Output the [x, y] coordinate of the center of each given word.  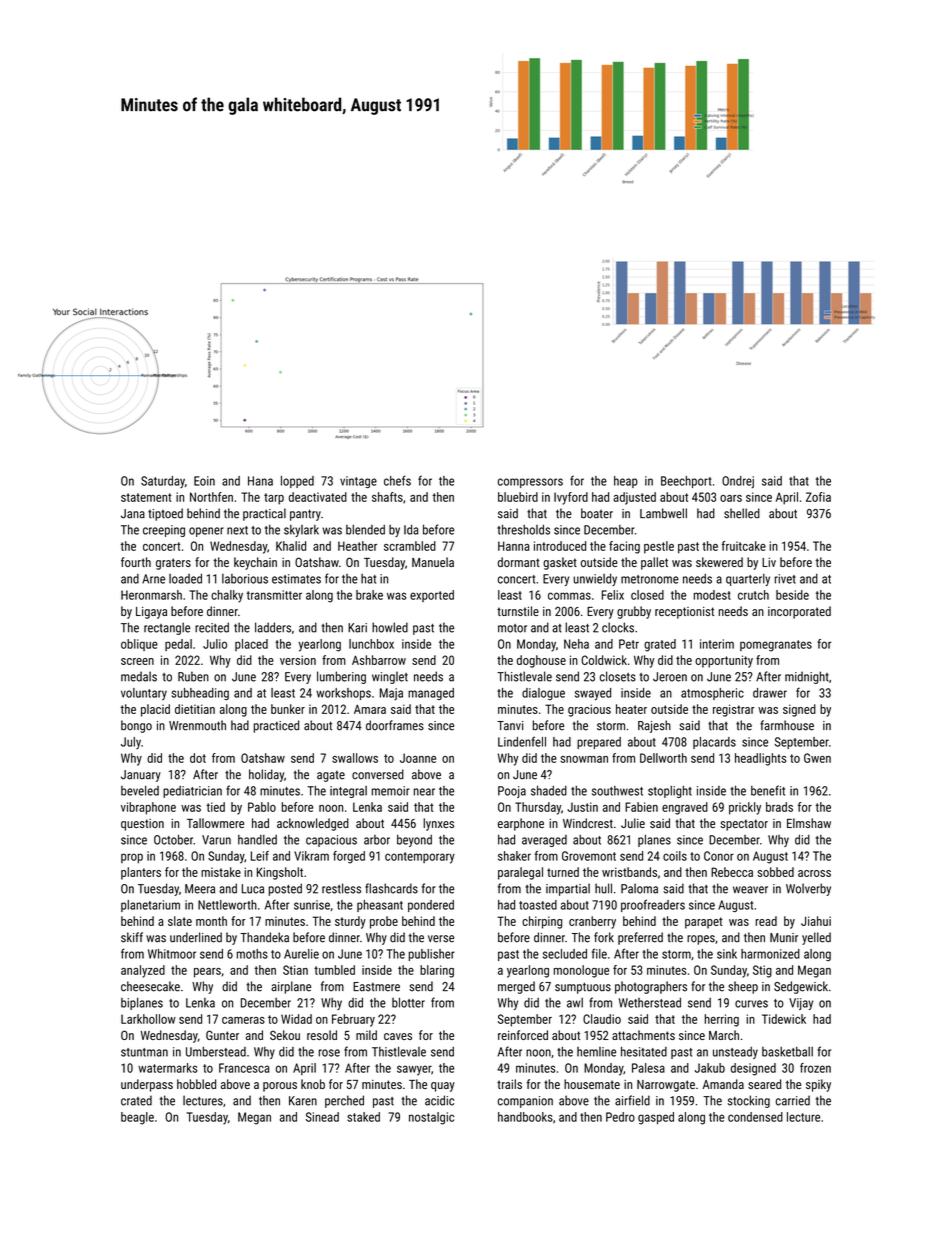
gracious [589, 710]
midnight [807, 677]
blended [365, 530]
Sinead [322, 1117]
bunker [288, 709]
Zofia [818, 497]
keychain [255, 563]
